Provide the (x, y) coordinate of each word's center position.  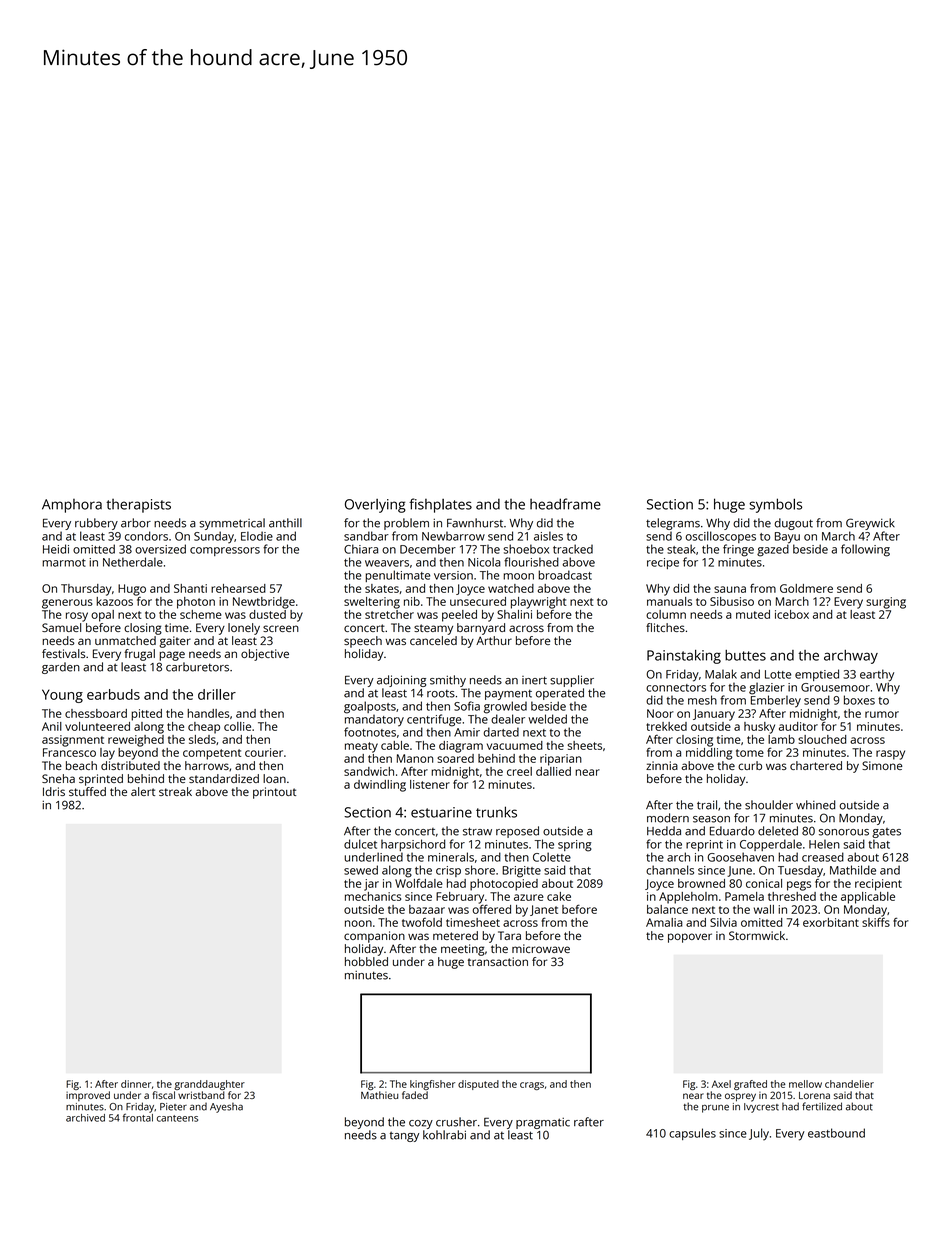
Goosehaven (740, 857)
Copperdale (771, 845)
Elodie (257, 536)
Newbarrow (453, 536)
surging (886, 603)
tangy (404, 1137)
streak (175, 791)
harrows (207, 765)
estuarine (441, 812)
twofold (422, 922)
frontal (138, 1117)
